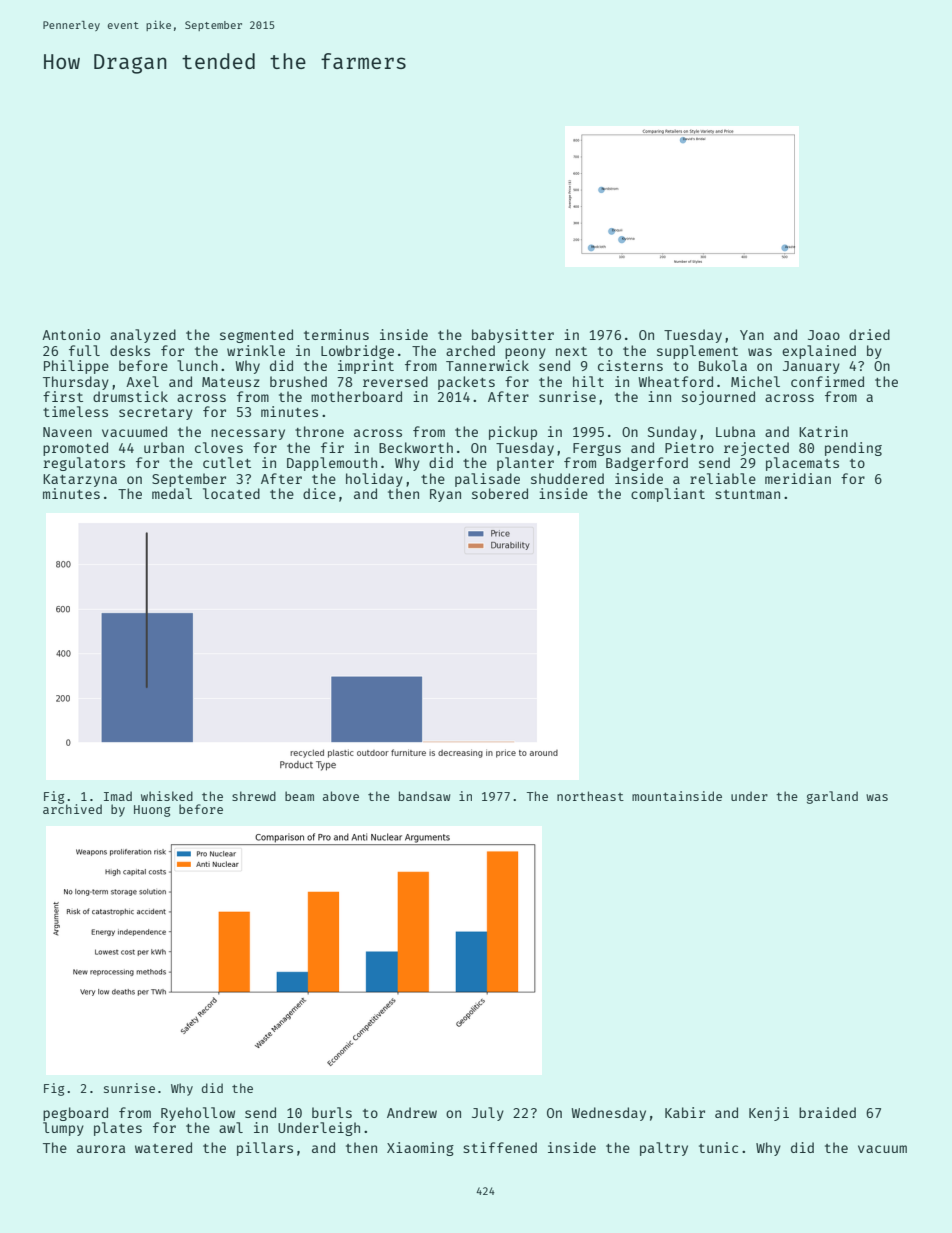 This image has width=952, height=1233. What do you see at coordinates (590, 796) in the image?
I see `northeast` at bounding box center [590, 796].
